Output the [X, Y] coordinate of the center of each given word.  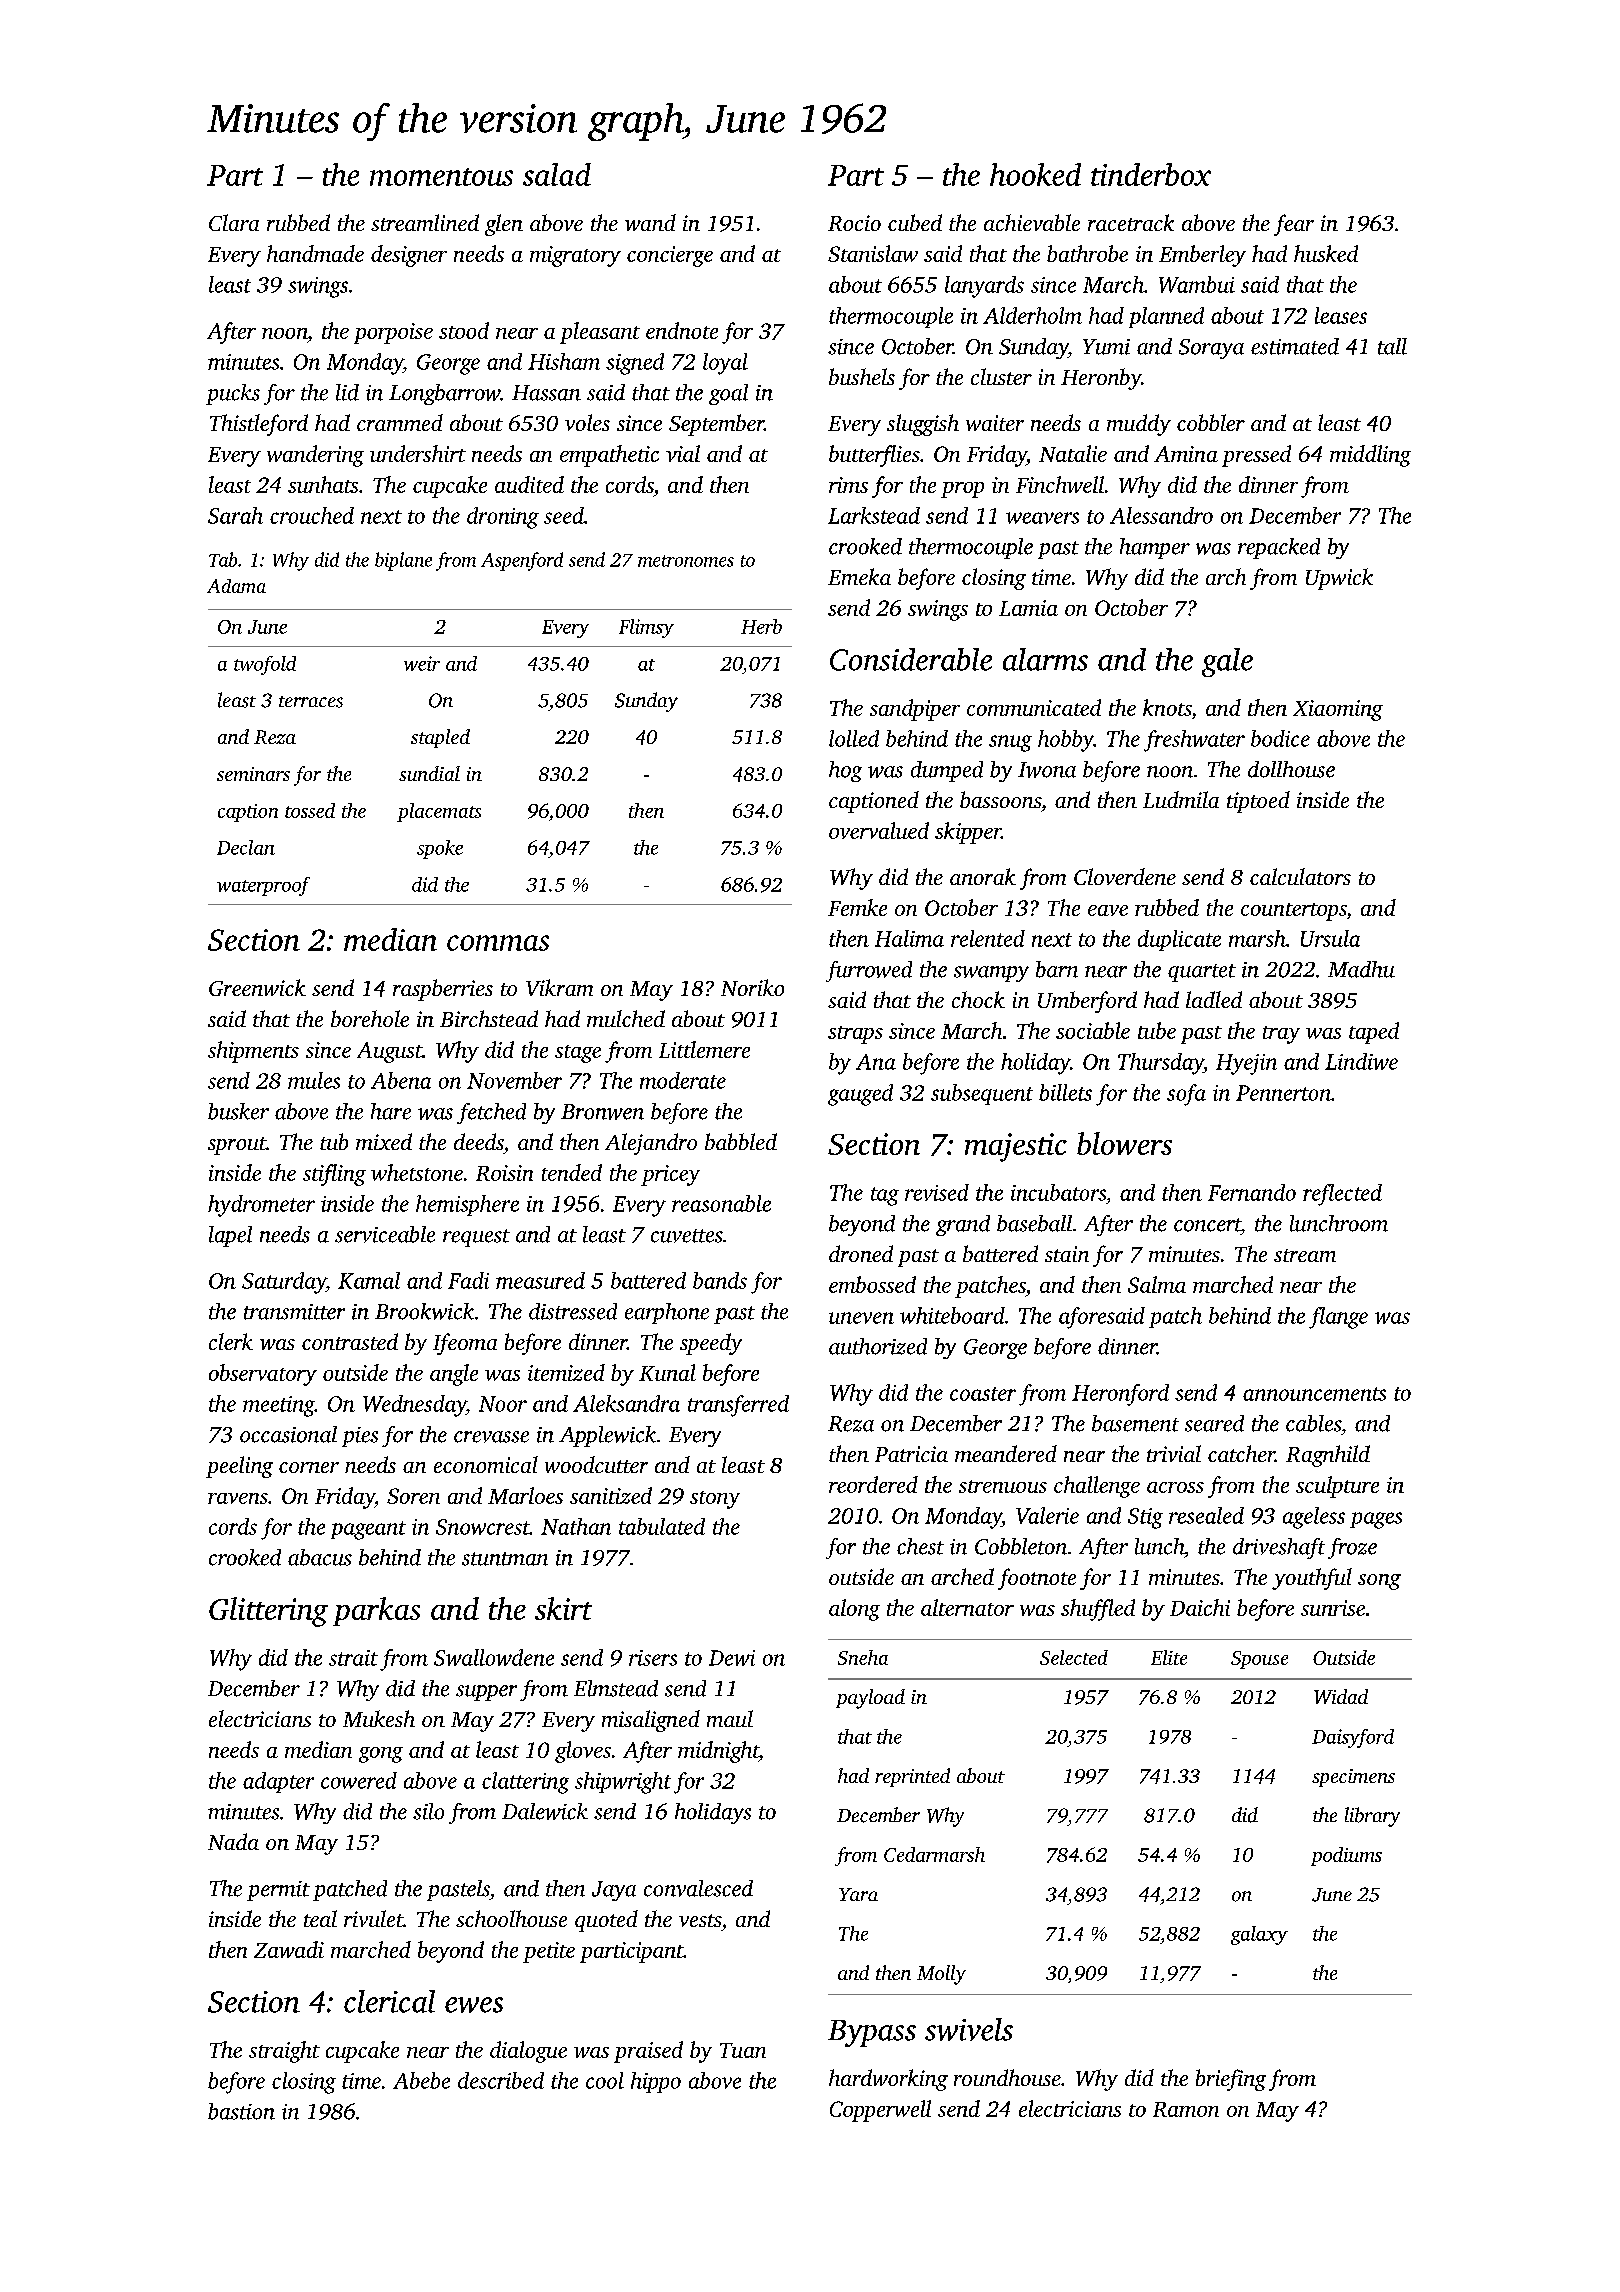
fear [1294, 225]
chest [920, 1546]
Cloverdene [1125, 876]
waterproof [263, 886]
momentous [441, 177]
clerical [389, 2001]
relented [988, 938]
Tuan [743, 2050]
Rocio [854, 223]
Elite [1169, 1657]
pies [360, 1437]
